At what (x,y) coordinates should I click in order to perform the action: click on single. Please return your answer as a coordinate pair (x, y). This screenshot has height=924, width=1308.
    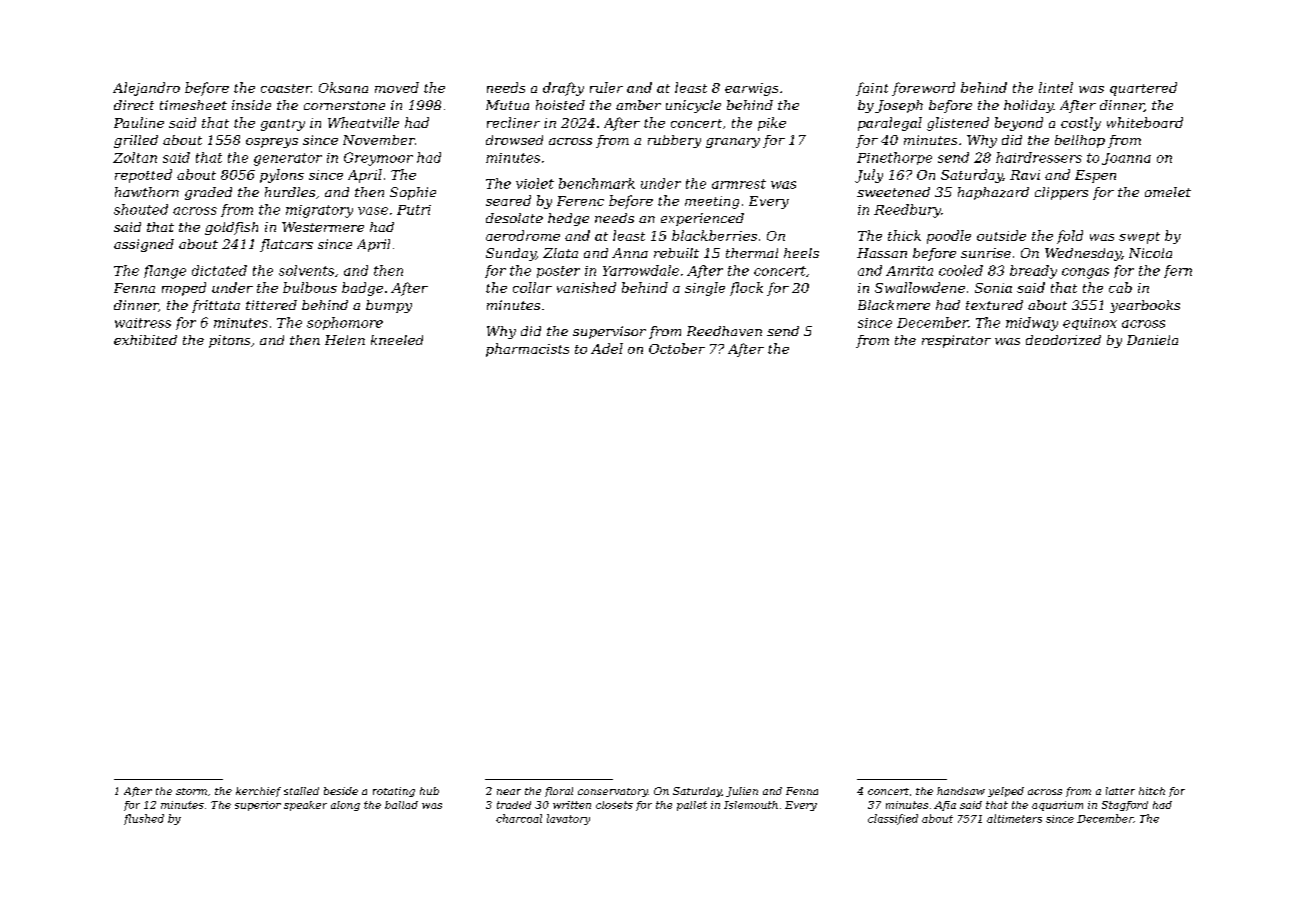
    Looking at the image, I should click on (705, 289).
